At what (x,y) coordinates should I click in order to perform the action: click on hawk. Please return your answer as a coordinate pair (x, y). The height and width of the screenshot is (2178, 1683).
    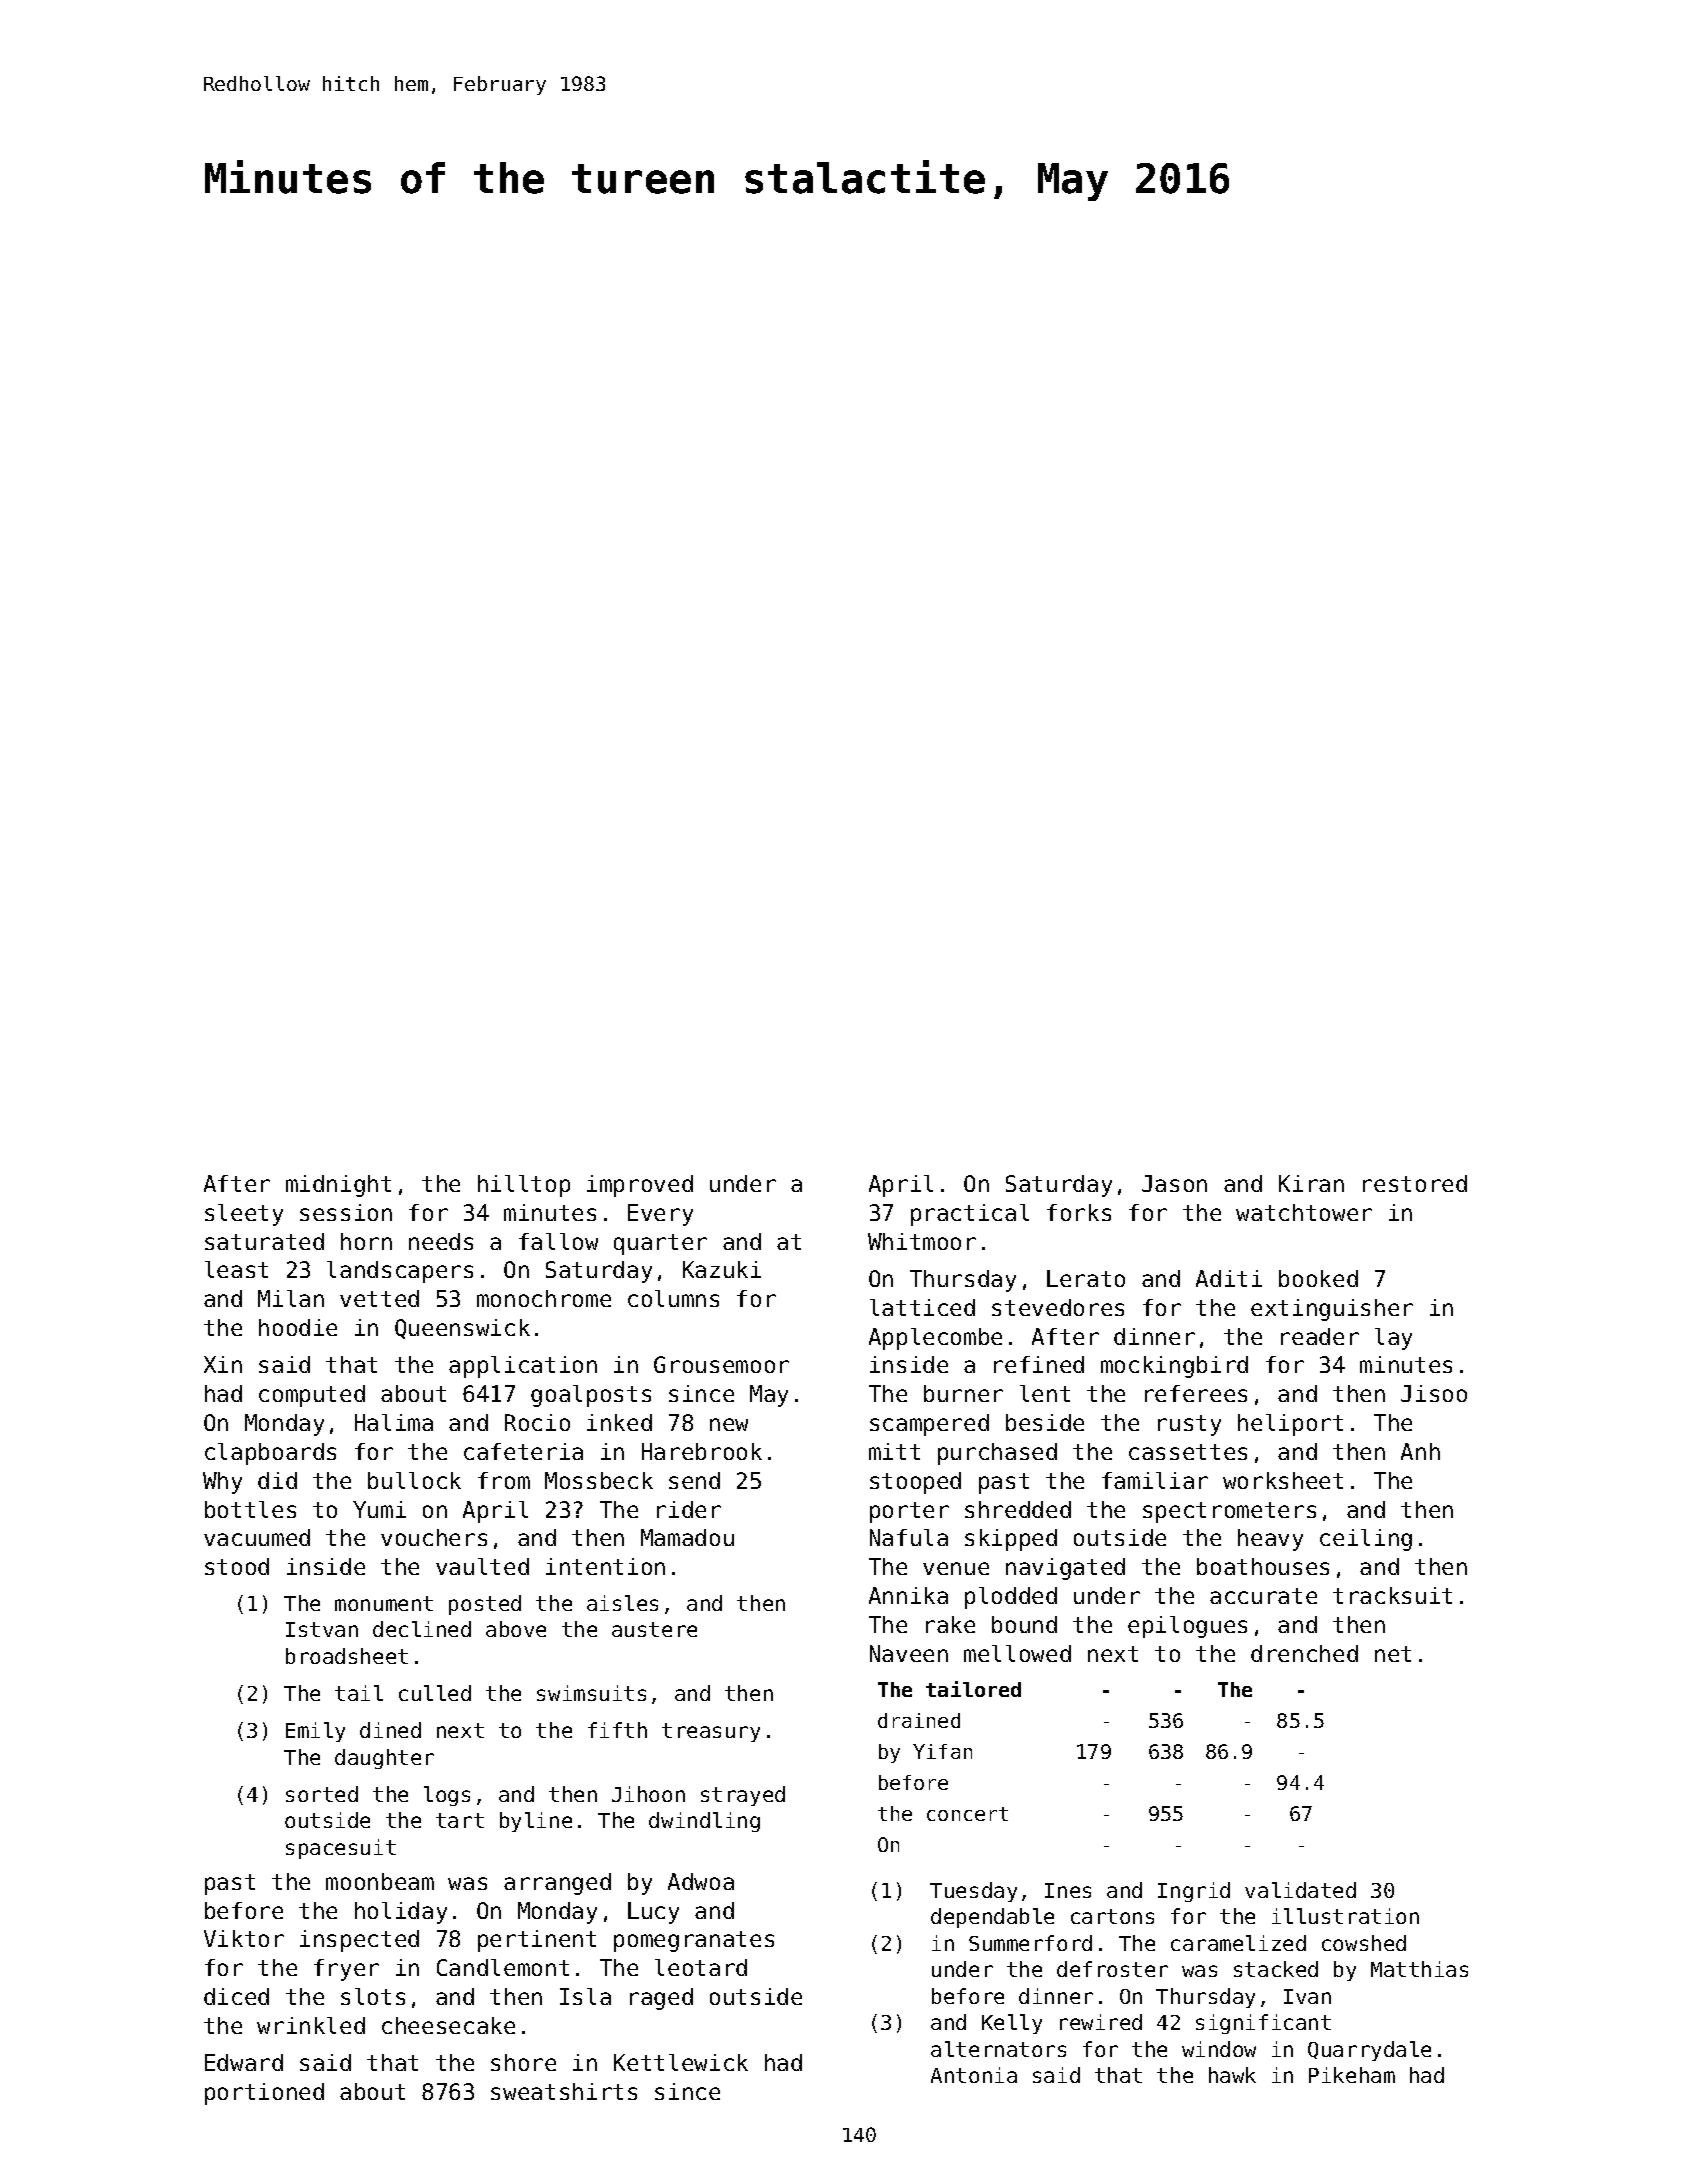
    Looking at the image, I should click on (1232, 2075).
